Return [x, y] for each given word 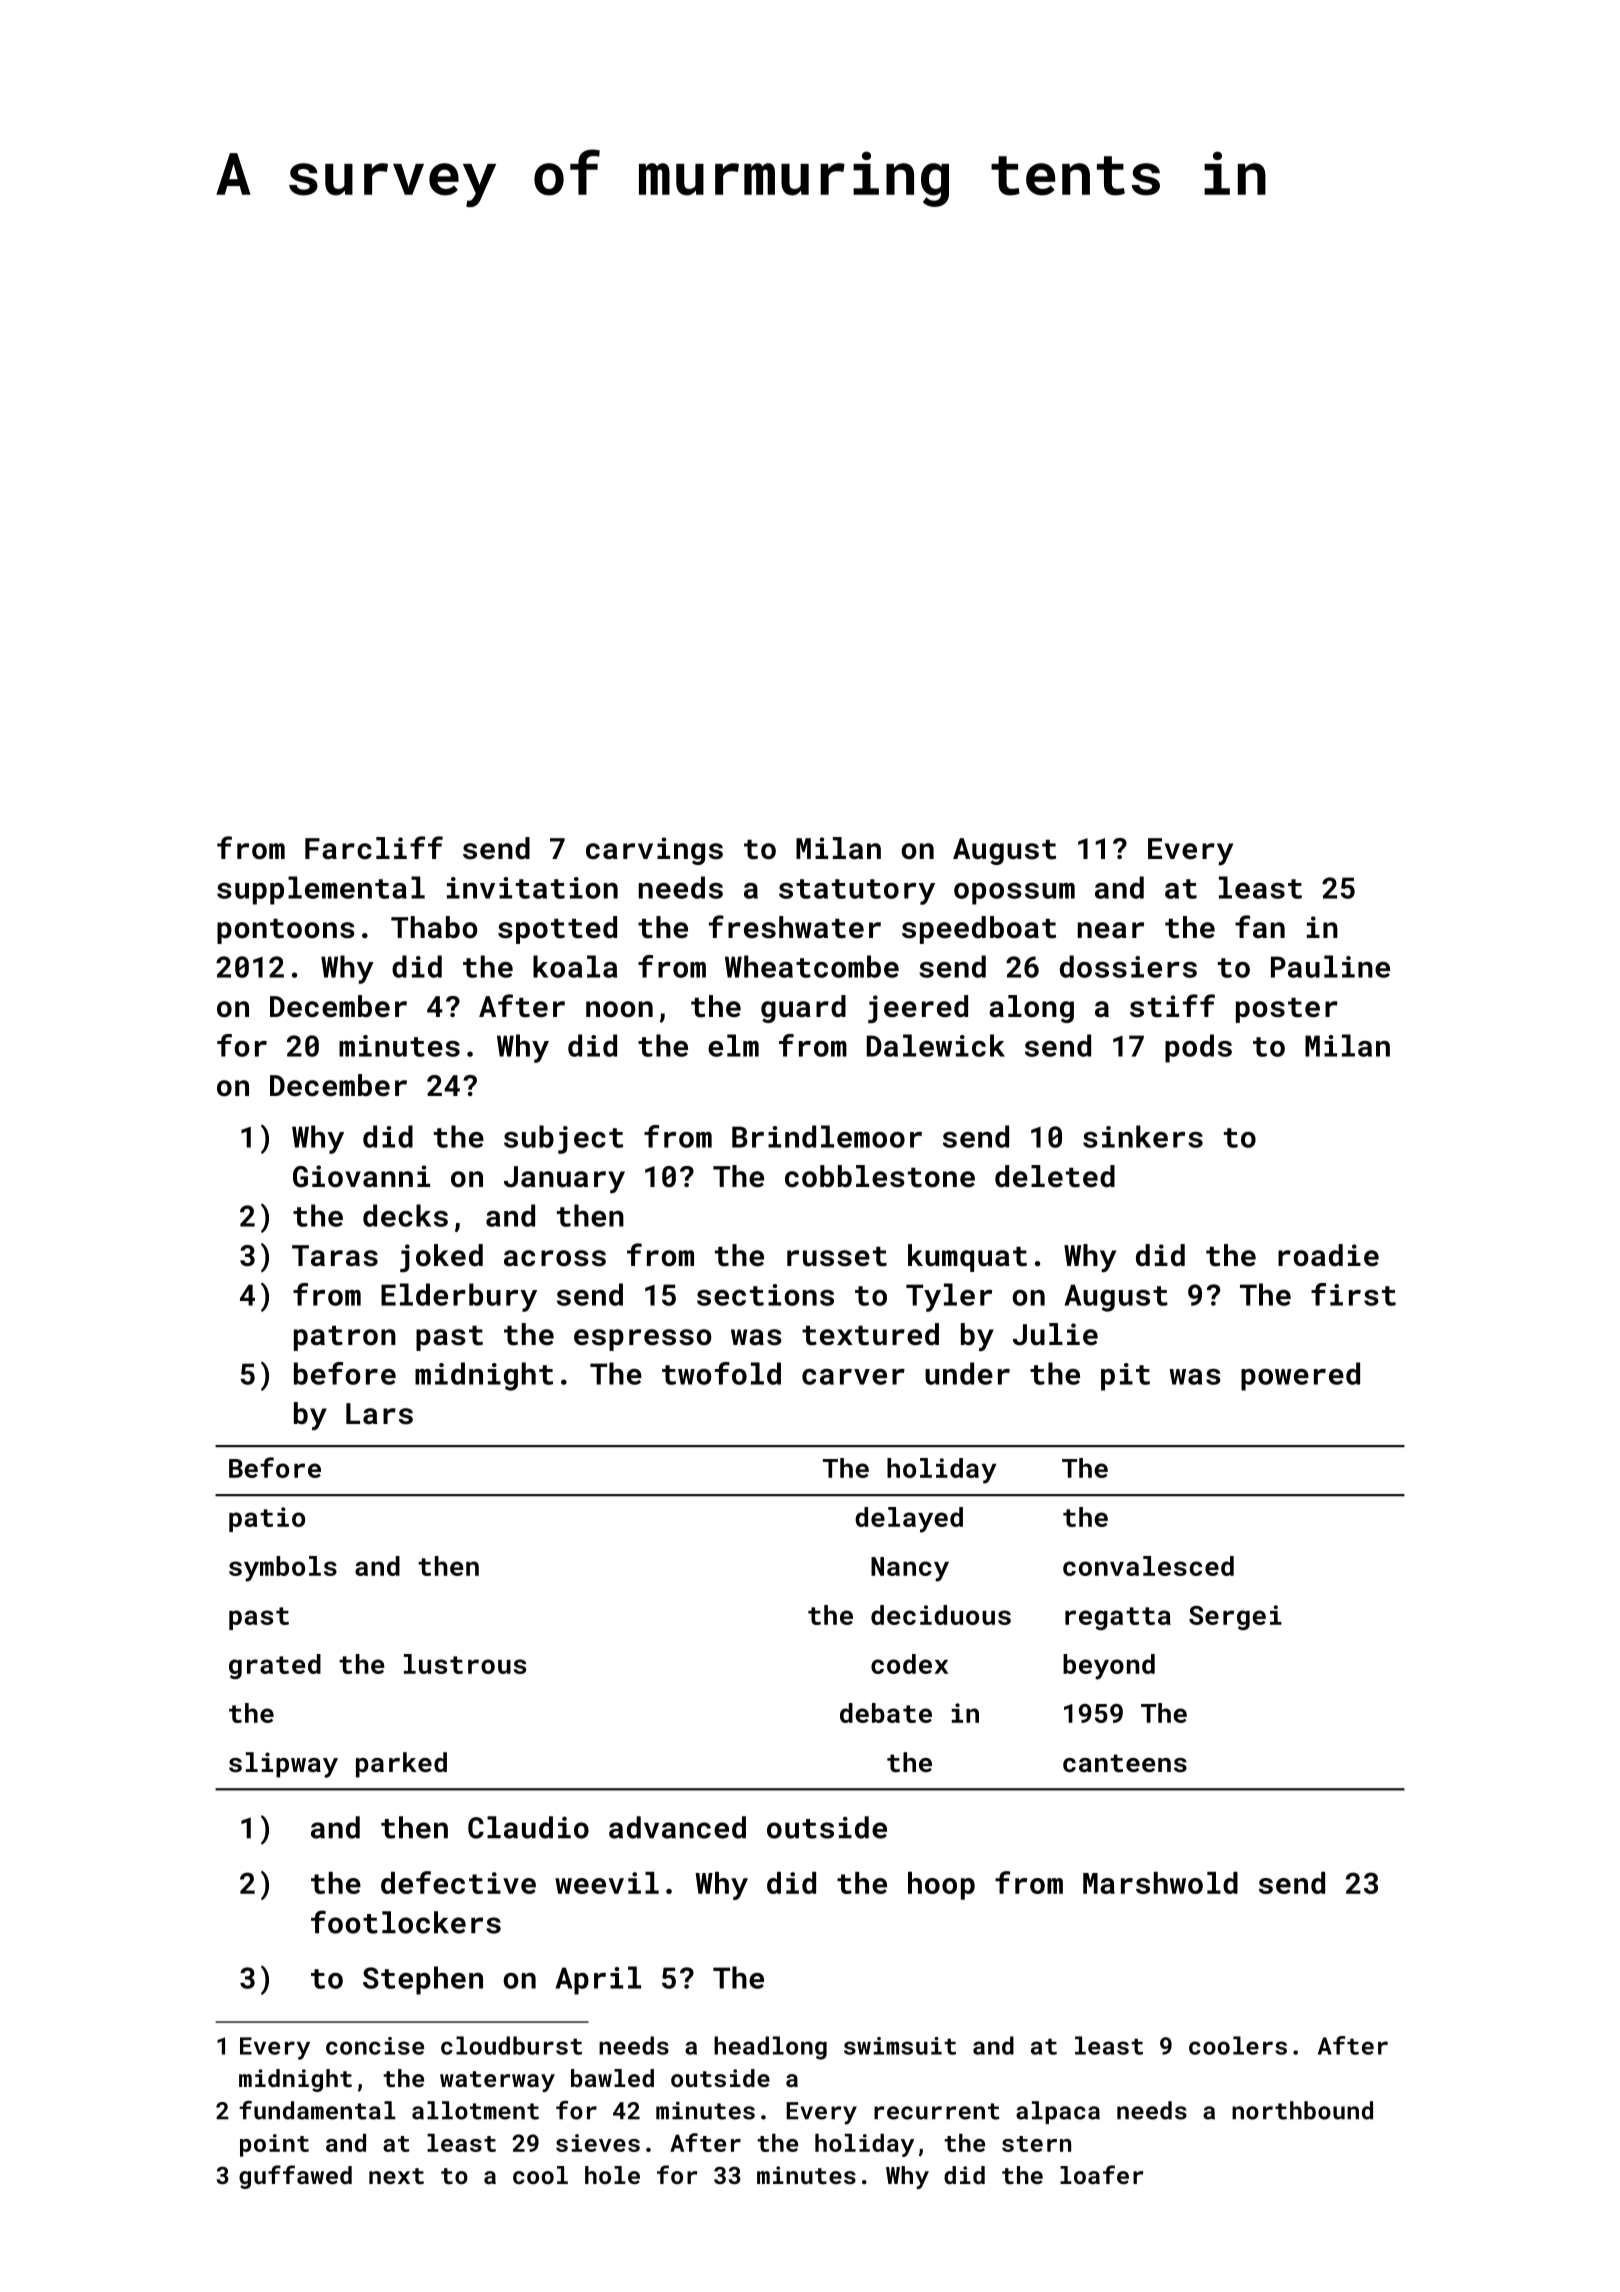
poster [1287, 1010]
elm [733, 1045]
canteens [1125, 1763]
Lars [379, 1414]
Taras [335, 1256]
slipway [283, 1765]
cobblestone [880, 1176]
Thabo [434, 927]
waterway [497, 2081]
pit [1125, 1377]
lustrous [465, 1664]
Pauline [1330, 966]
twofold [721, 1373]
